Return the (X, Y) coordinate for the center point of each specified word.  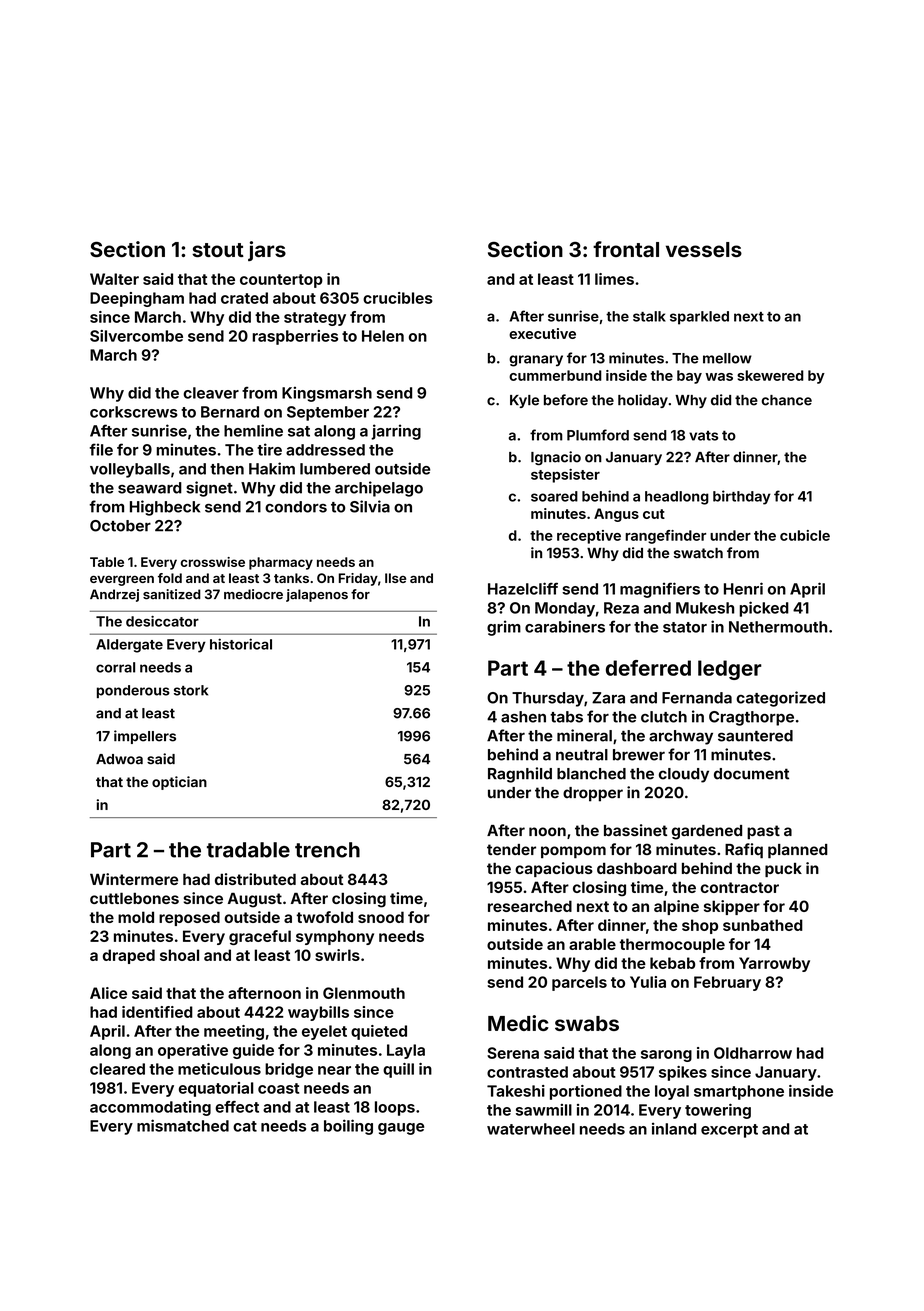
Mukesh (705, 608)
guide (253, 1051)
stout (218, 250)
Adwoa (119, 759)
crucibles (398, 298)
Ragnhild (520, 775)
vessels (704, 249)
